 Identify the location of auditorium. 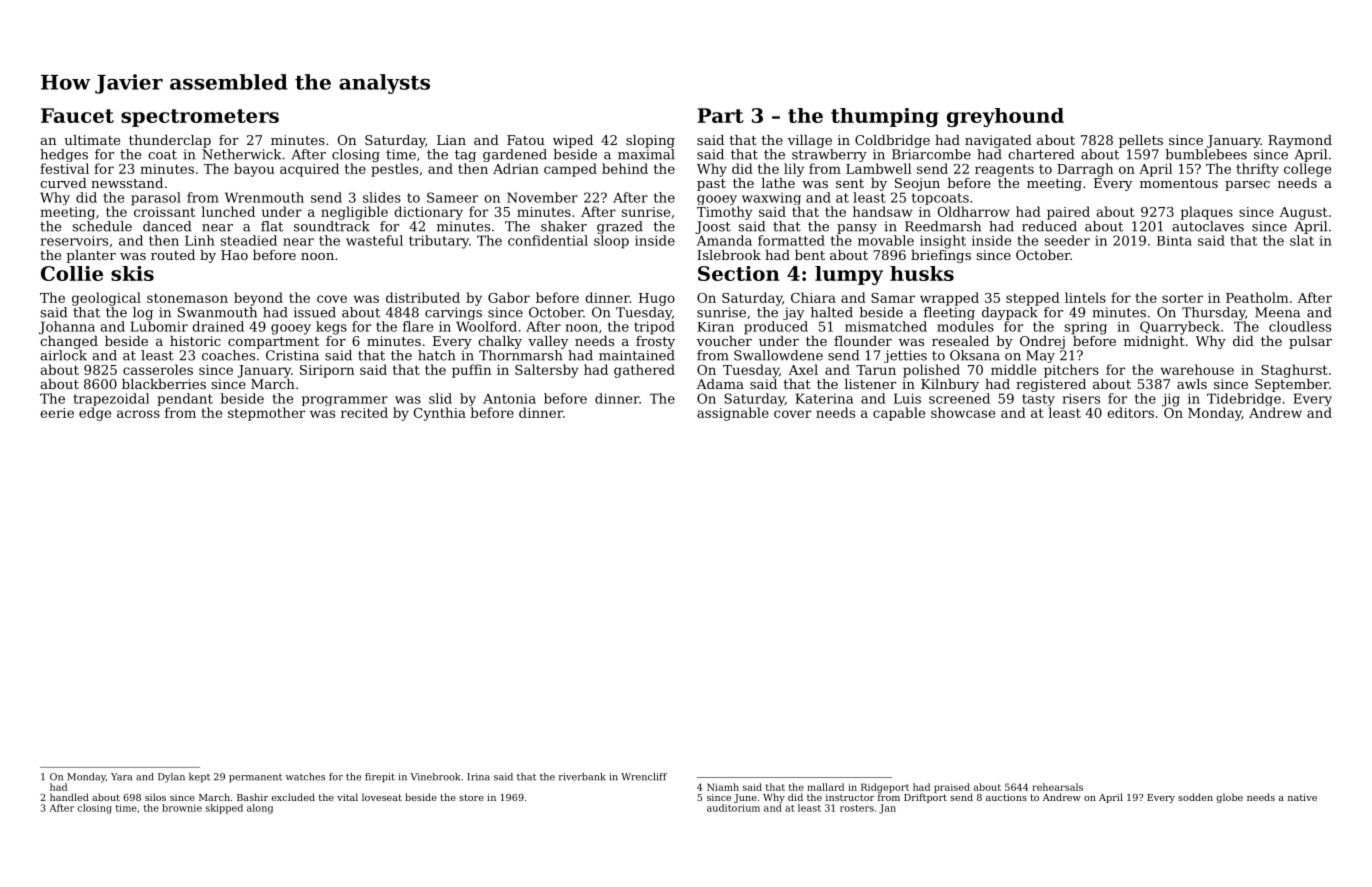
(733, 808).
